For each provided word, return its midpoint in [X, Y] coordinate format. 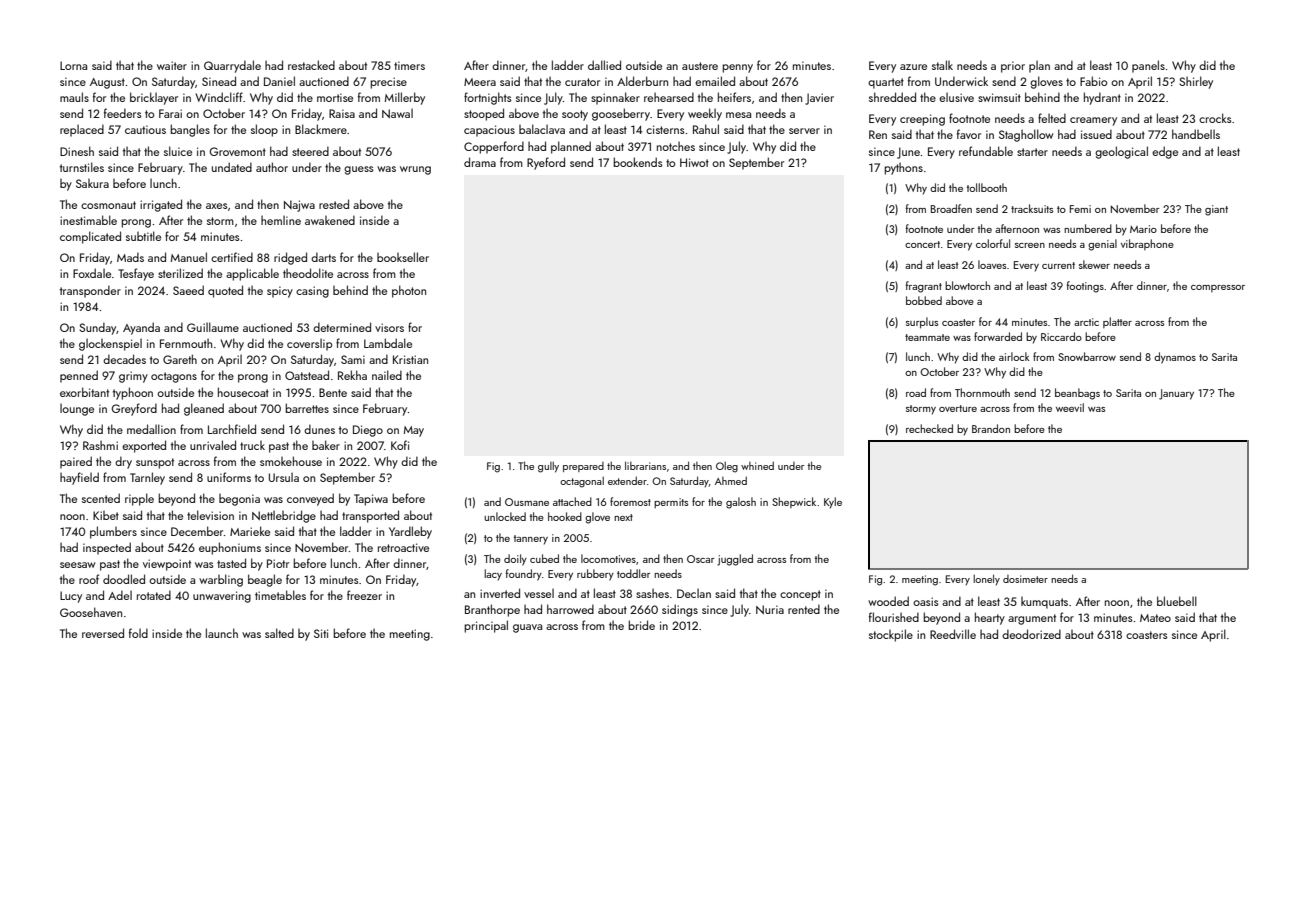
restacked [311, 65]
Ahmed [731, 480]
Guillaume [213, 327]
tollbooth [987, 187]
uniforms [229, 477]
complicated [90, 237]
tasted [231, 563]
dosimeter [1025, 579]
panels [1148, 66]
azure [913, 67]
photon [409, 291]
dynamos [1175, 358]
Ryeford [546, 163]
